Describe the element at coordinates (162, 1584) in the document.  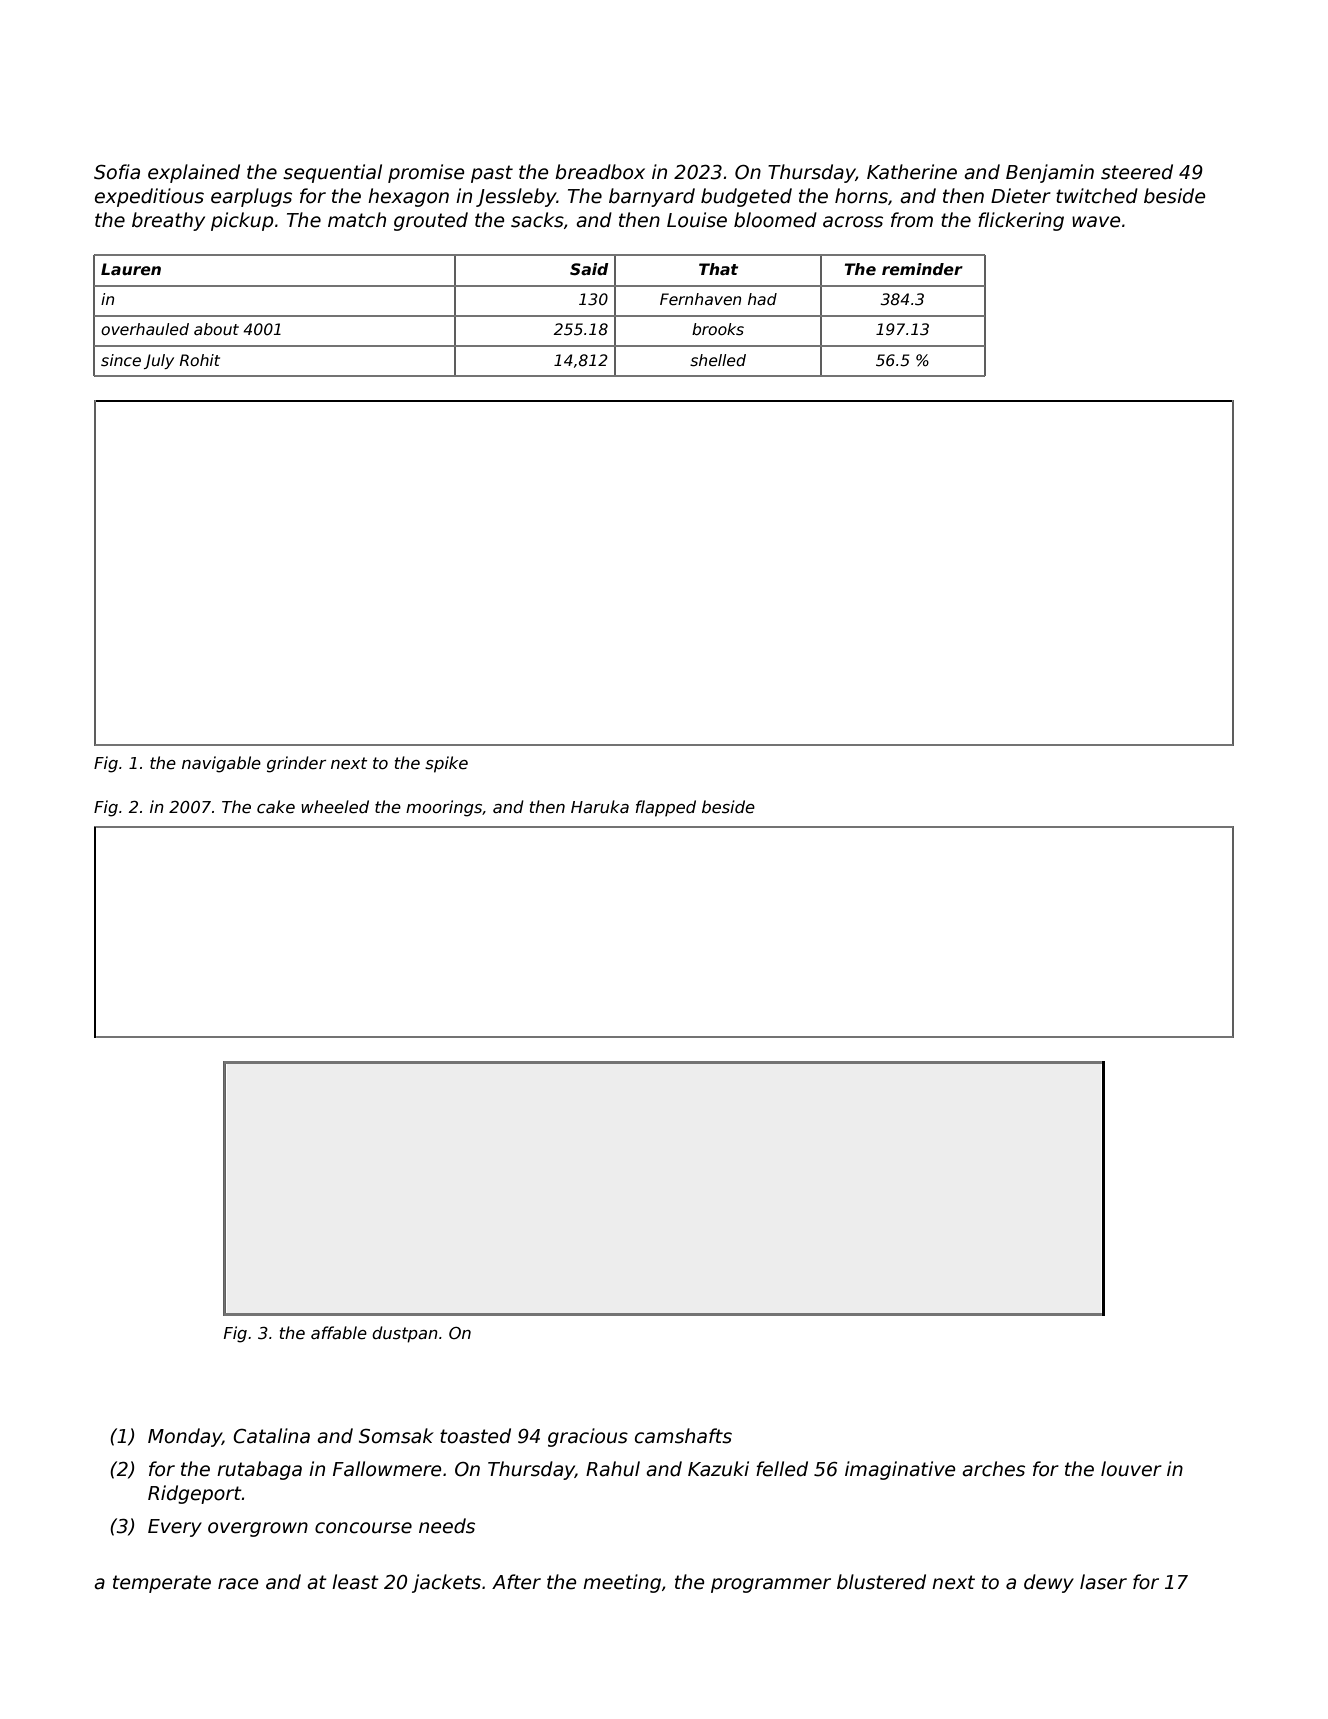
I see `temperate` at that location.
